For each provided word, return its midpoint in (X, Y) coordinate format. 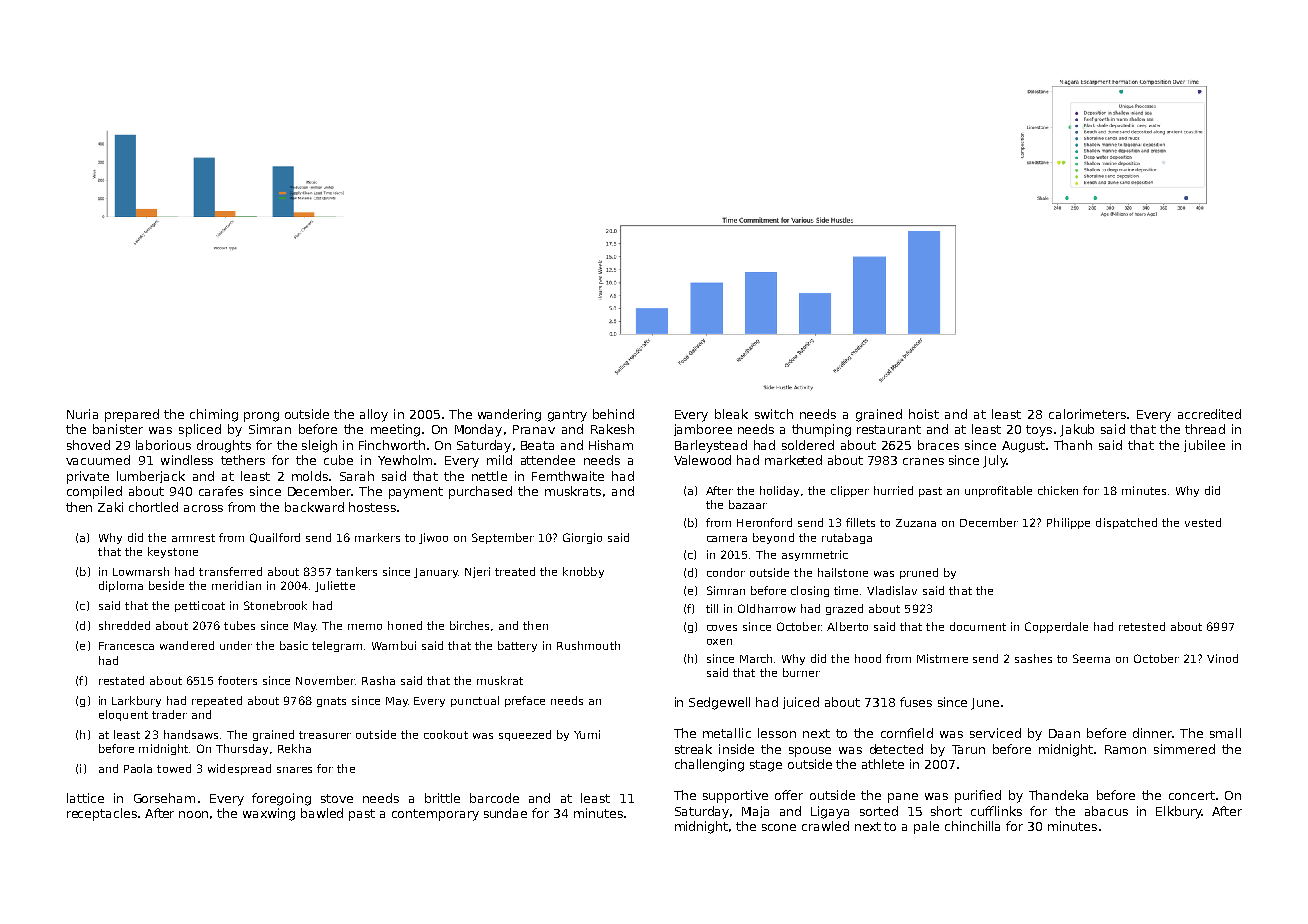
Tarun (968, 749)
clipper (850, 491)
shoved (88, 445)
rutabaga (847, 538)
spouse (810, 752)
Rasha (378, 680)
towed (174, 768)
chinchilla (972, 826)
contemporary (435, 815)
